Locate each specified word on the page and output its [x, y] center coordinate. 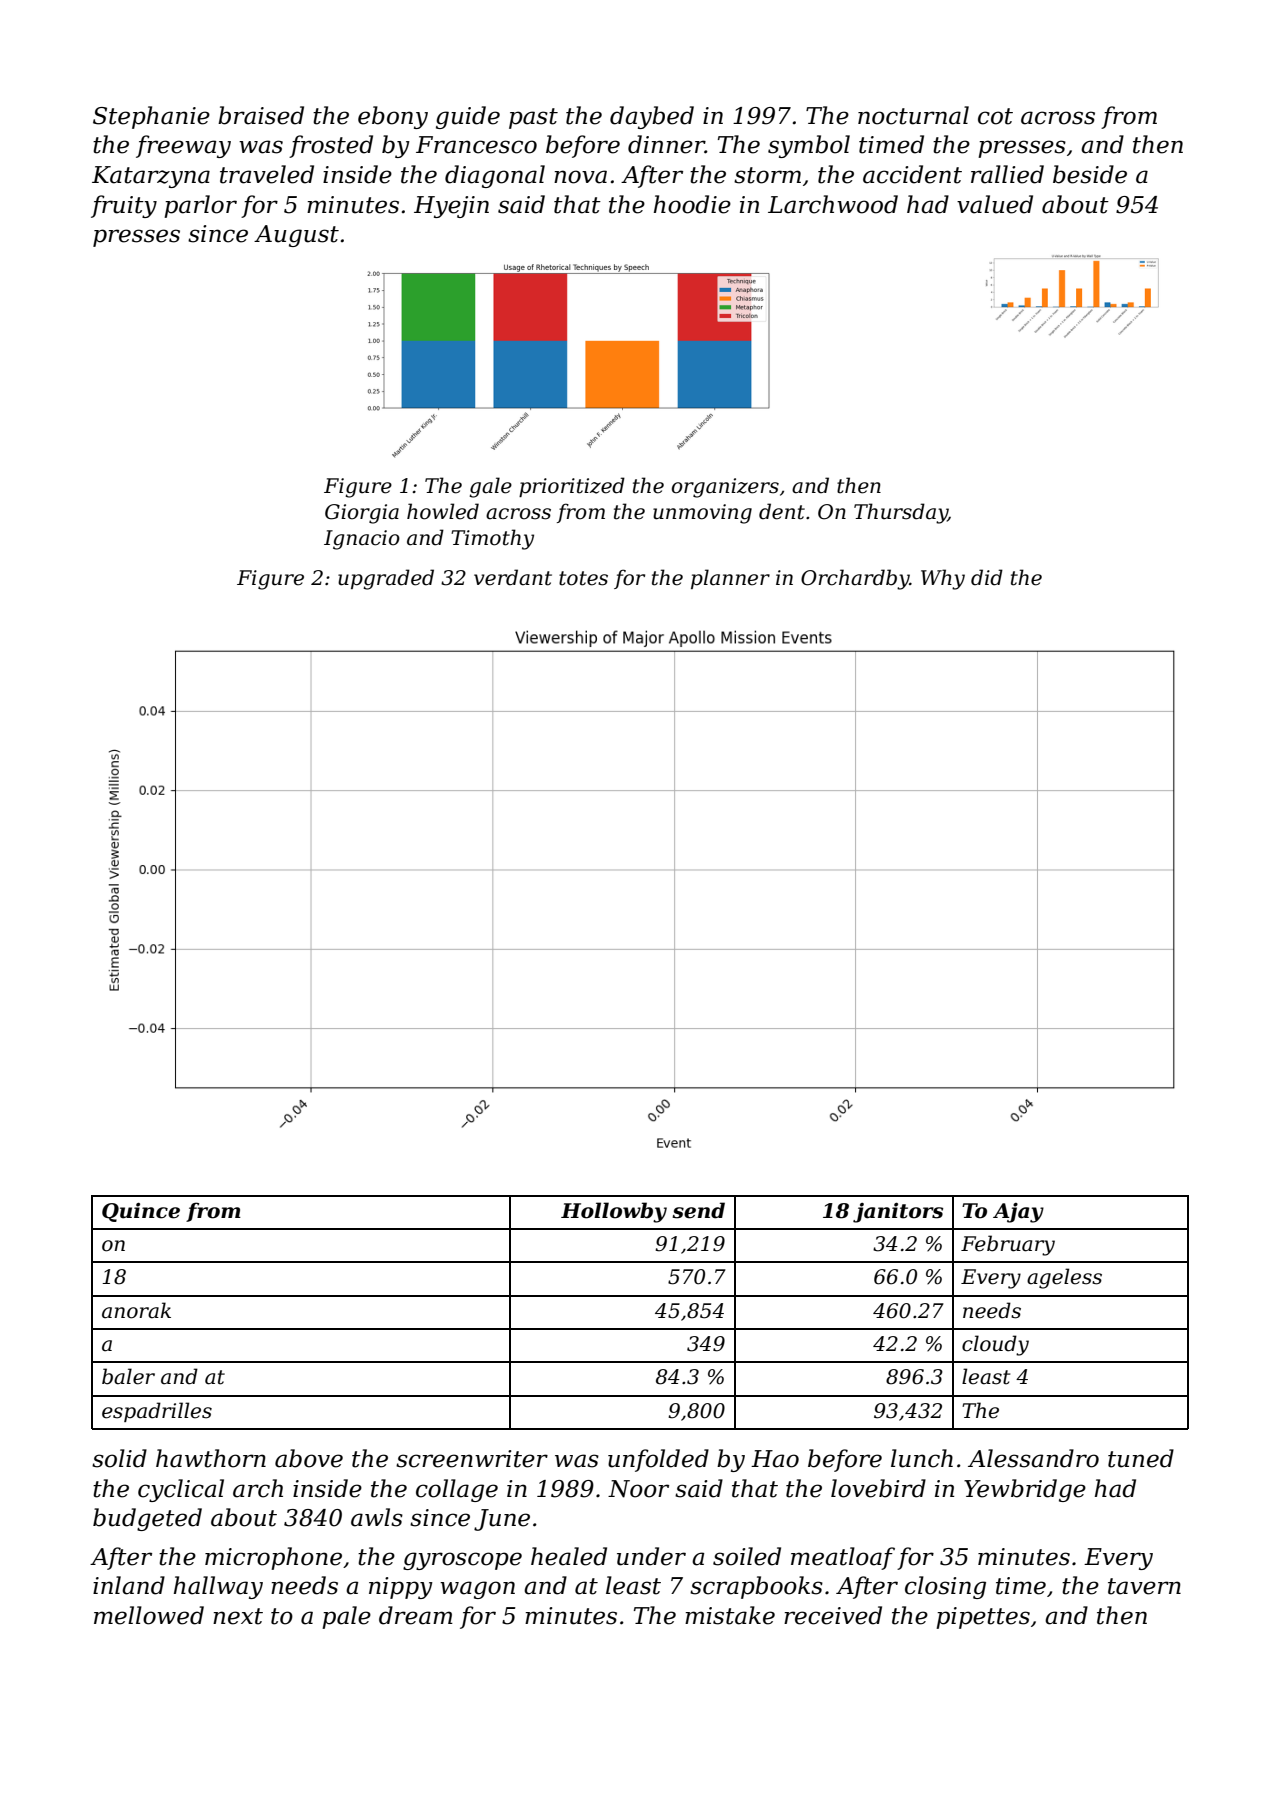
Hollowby [614, 1212]
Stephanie [151, 117]
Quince [141, 1212]
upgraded [386, 579]
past [533, 118]
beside [1090, 174]
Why [943, 579]
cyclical [181, 1490]
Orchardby [855, 579]
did [987, 577]
